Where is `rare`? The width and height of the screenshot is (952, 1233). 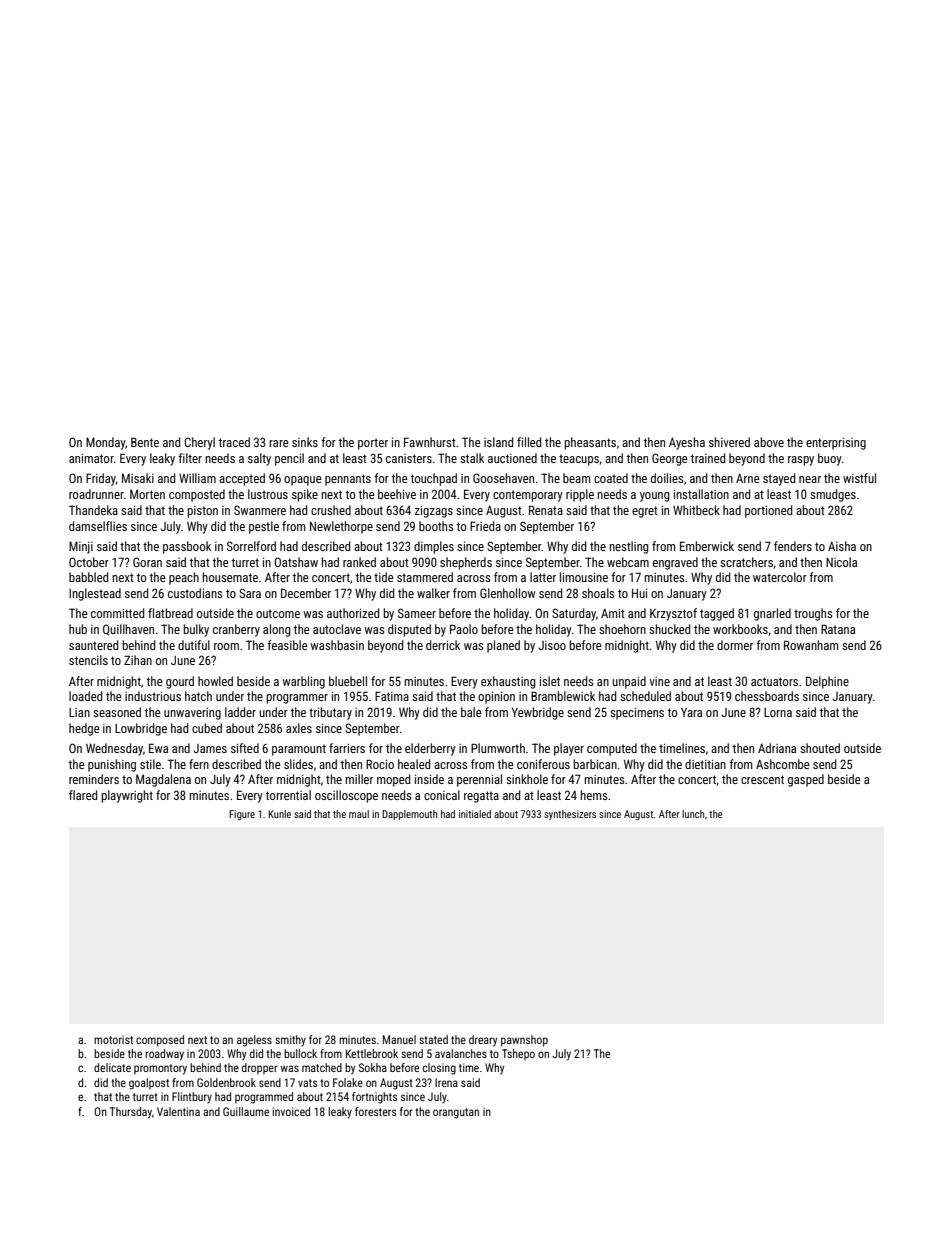
rare is located at coordinates (279, 443).
